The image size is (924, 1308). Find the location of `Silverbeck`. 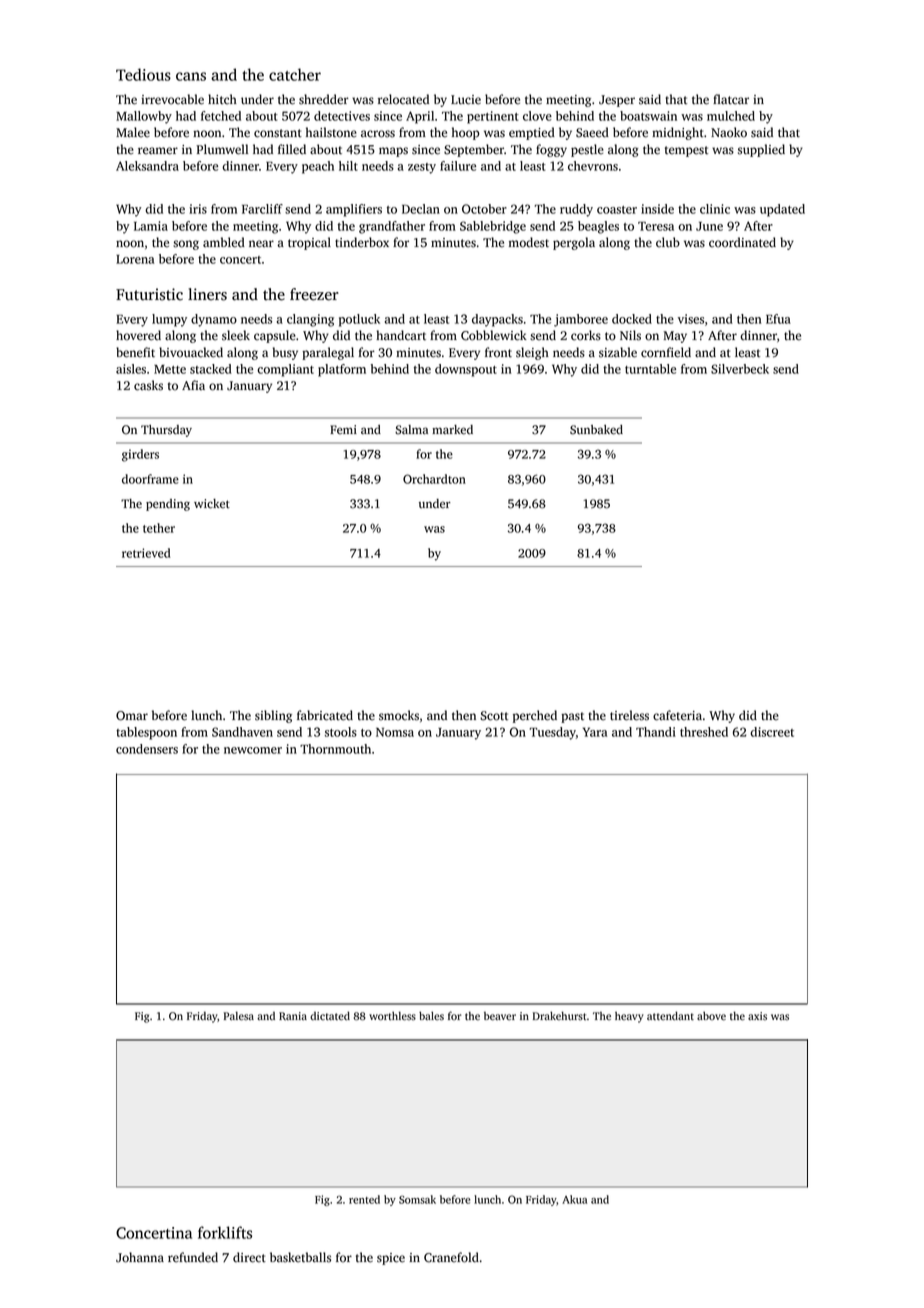

Silverbeck is located at coordinates (740, 369).
